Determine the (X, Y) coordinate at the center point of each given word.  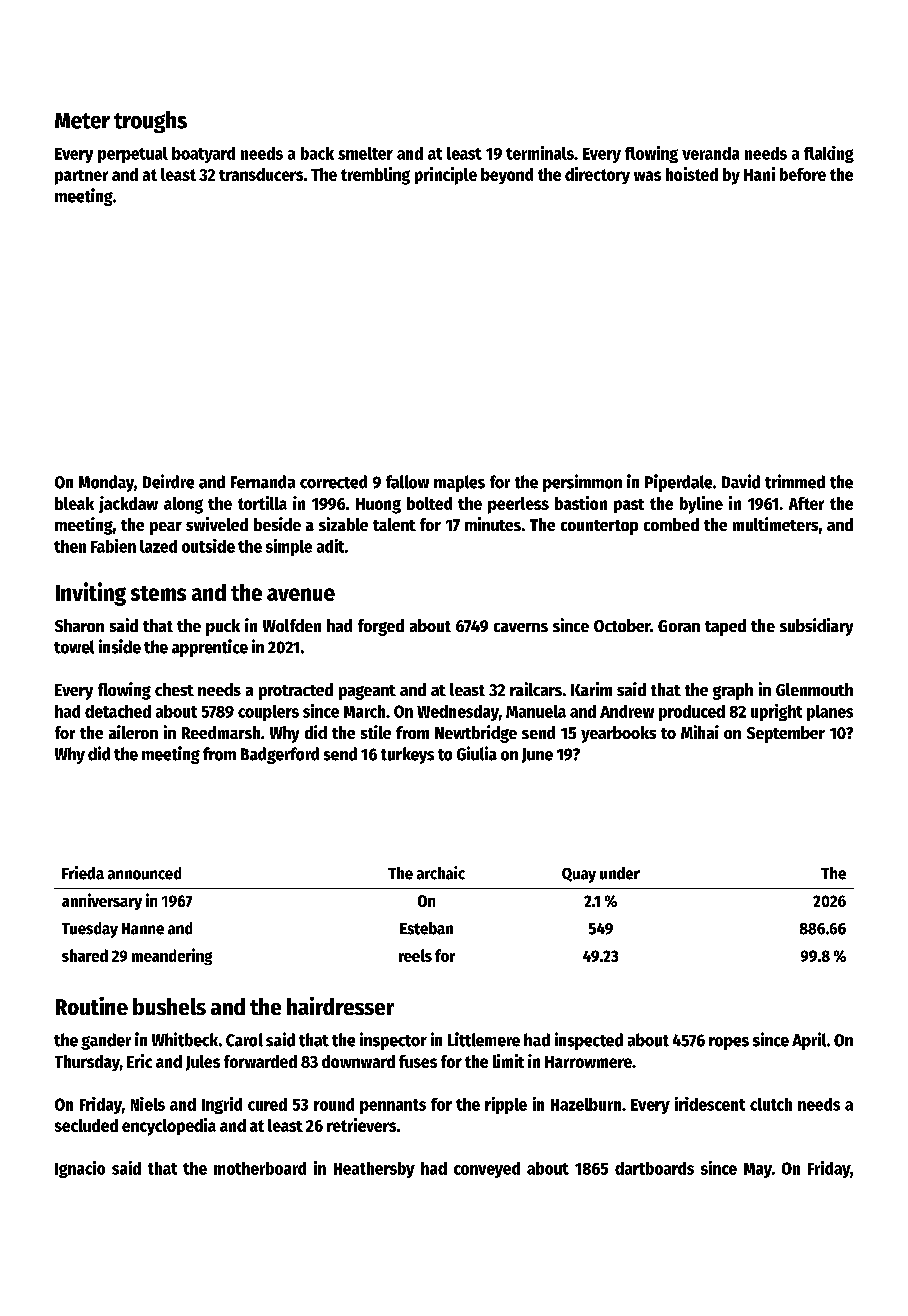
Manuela (536, 711)
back (317, 153)
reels (415, 955)
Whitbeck (185, 1039)
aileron (133, 732)
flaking (829, 154)
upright (776, 712)
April (809, 1041)
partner (81, 177)
